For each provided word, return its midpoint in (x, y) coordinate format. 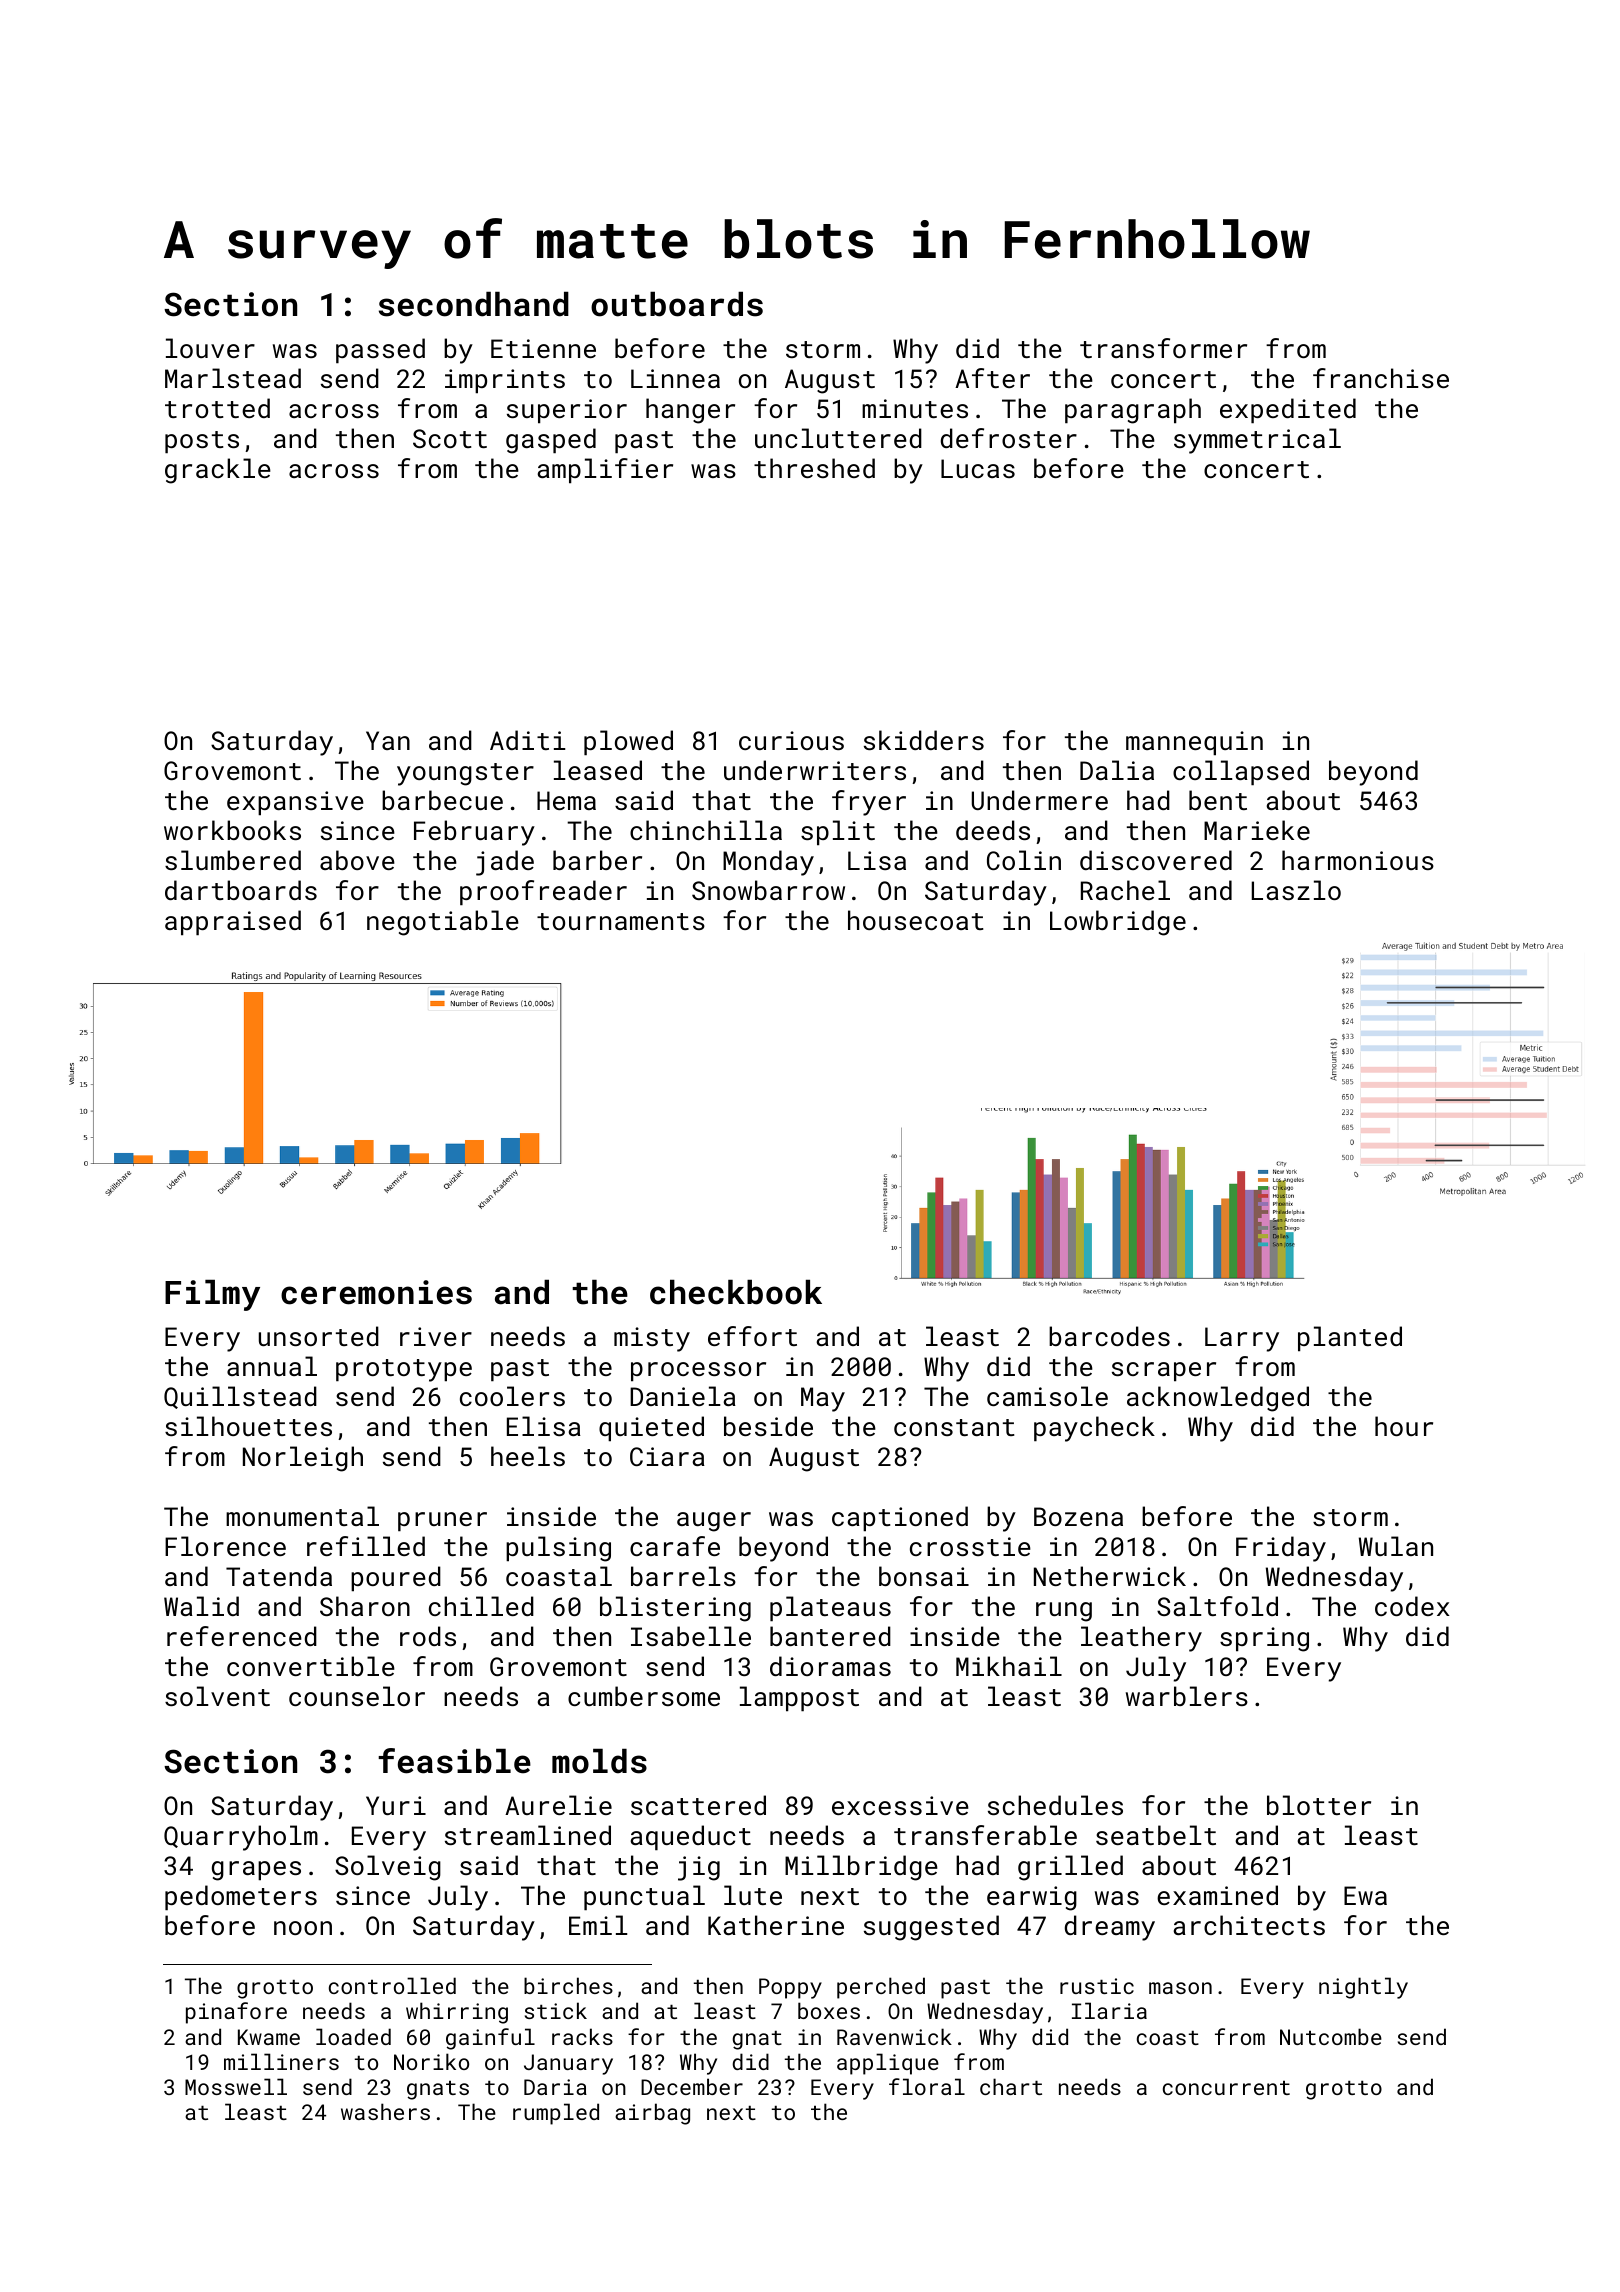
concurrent (1226, 2088)
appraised (233, 922)
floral (927, 2086)
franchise (1381, 378)
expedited (1288, 410)
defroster (1009, 438)
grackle (218, 471)
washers (385, 2111)
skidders (924, 740)
